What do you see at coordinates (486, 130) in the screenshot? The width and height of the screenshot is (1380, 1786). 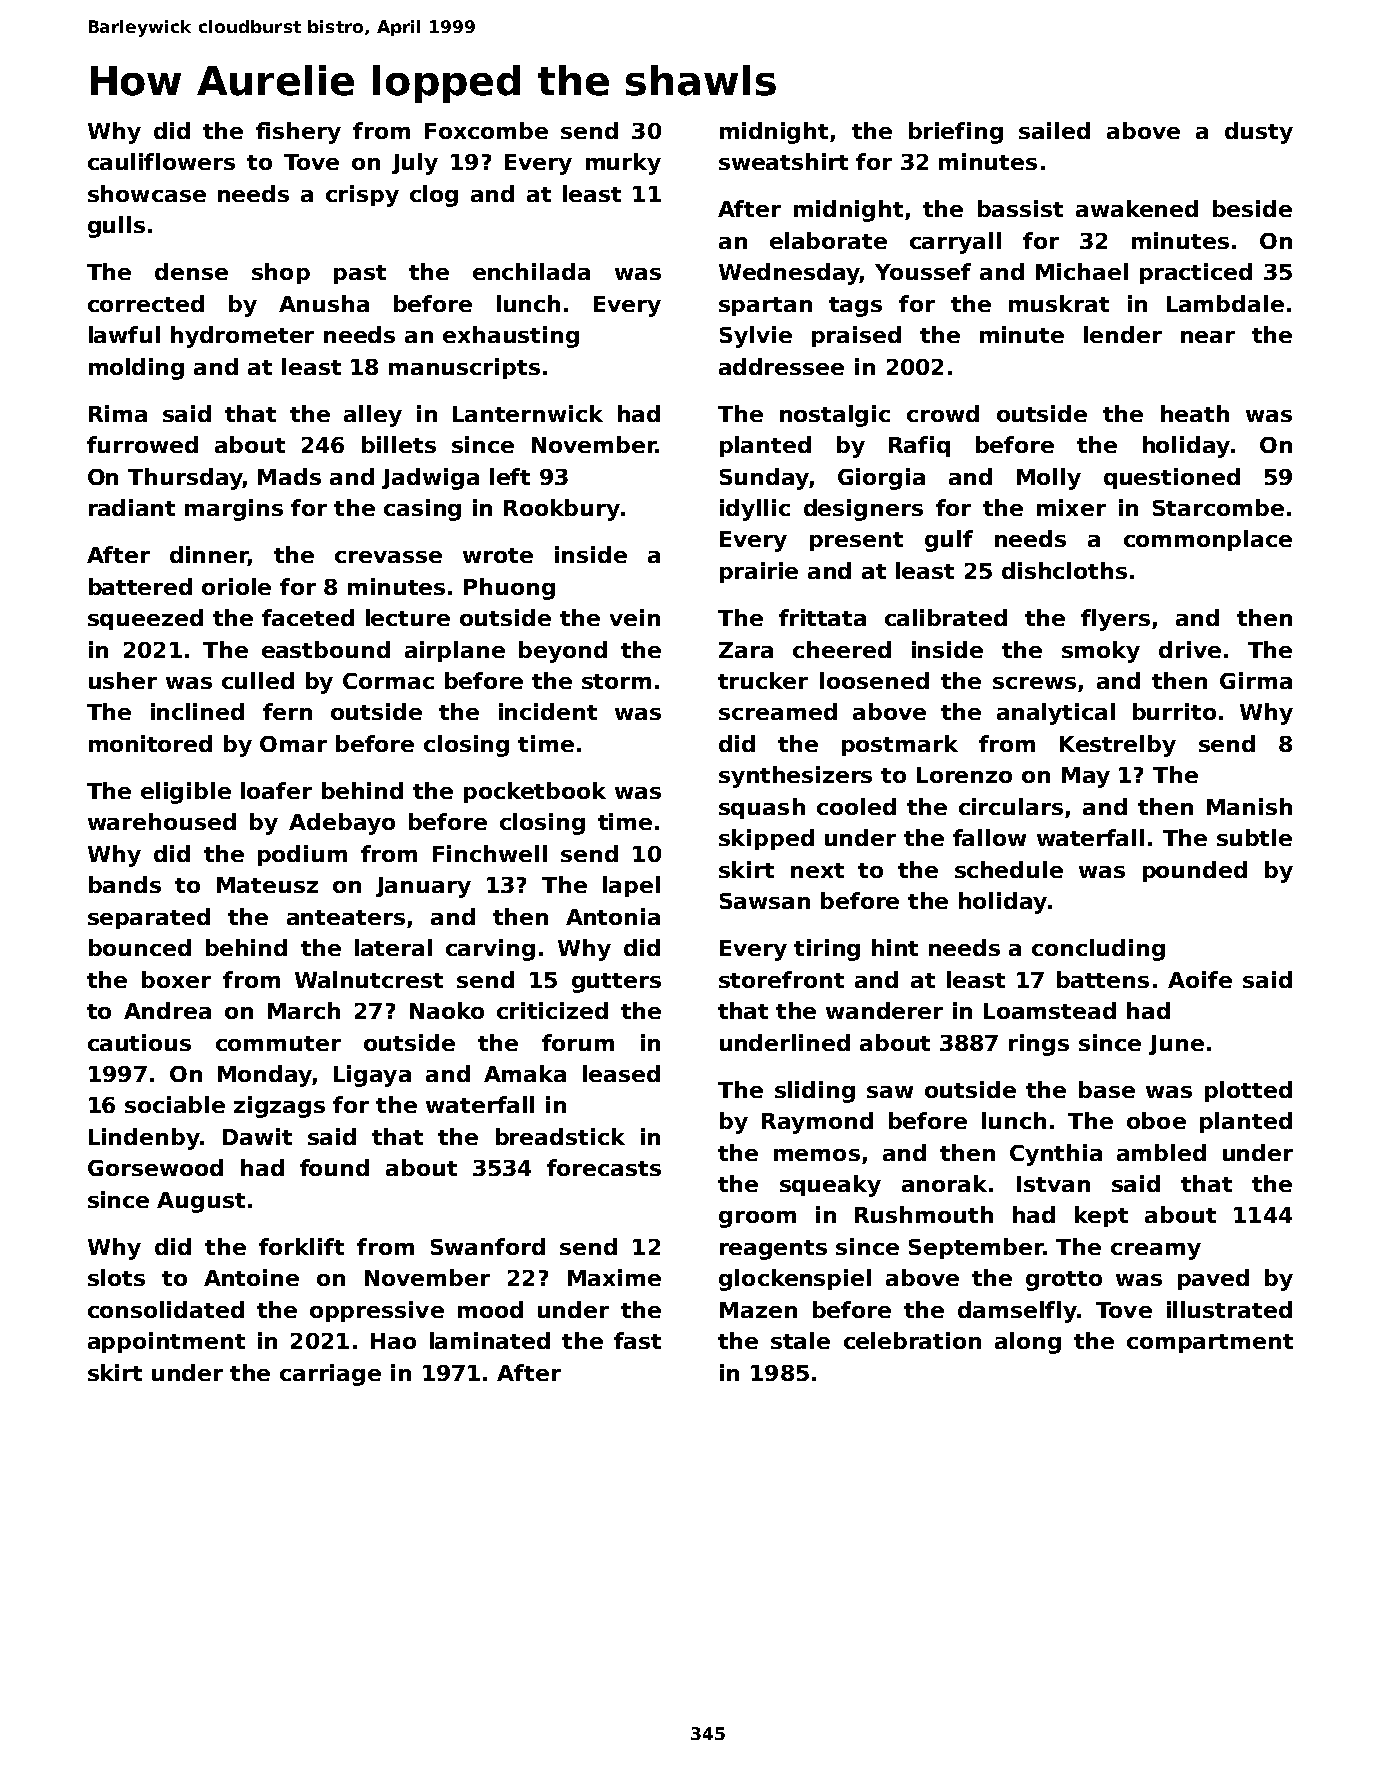 I see `Foxcombe` at bounding box center [486, 130].
